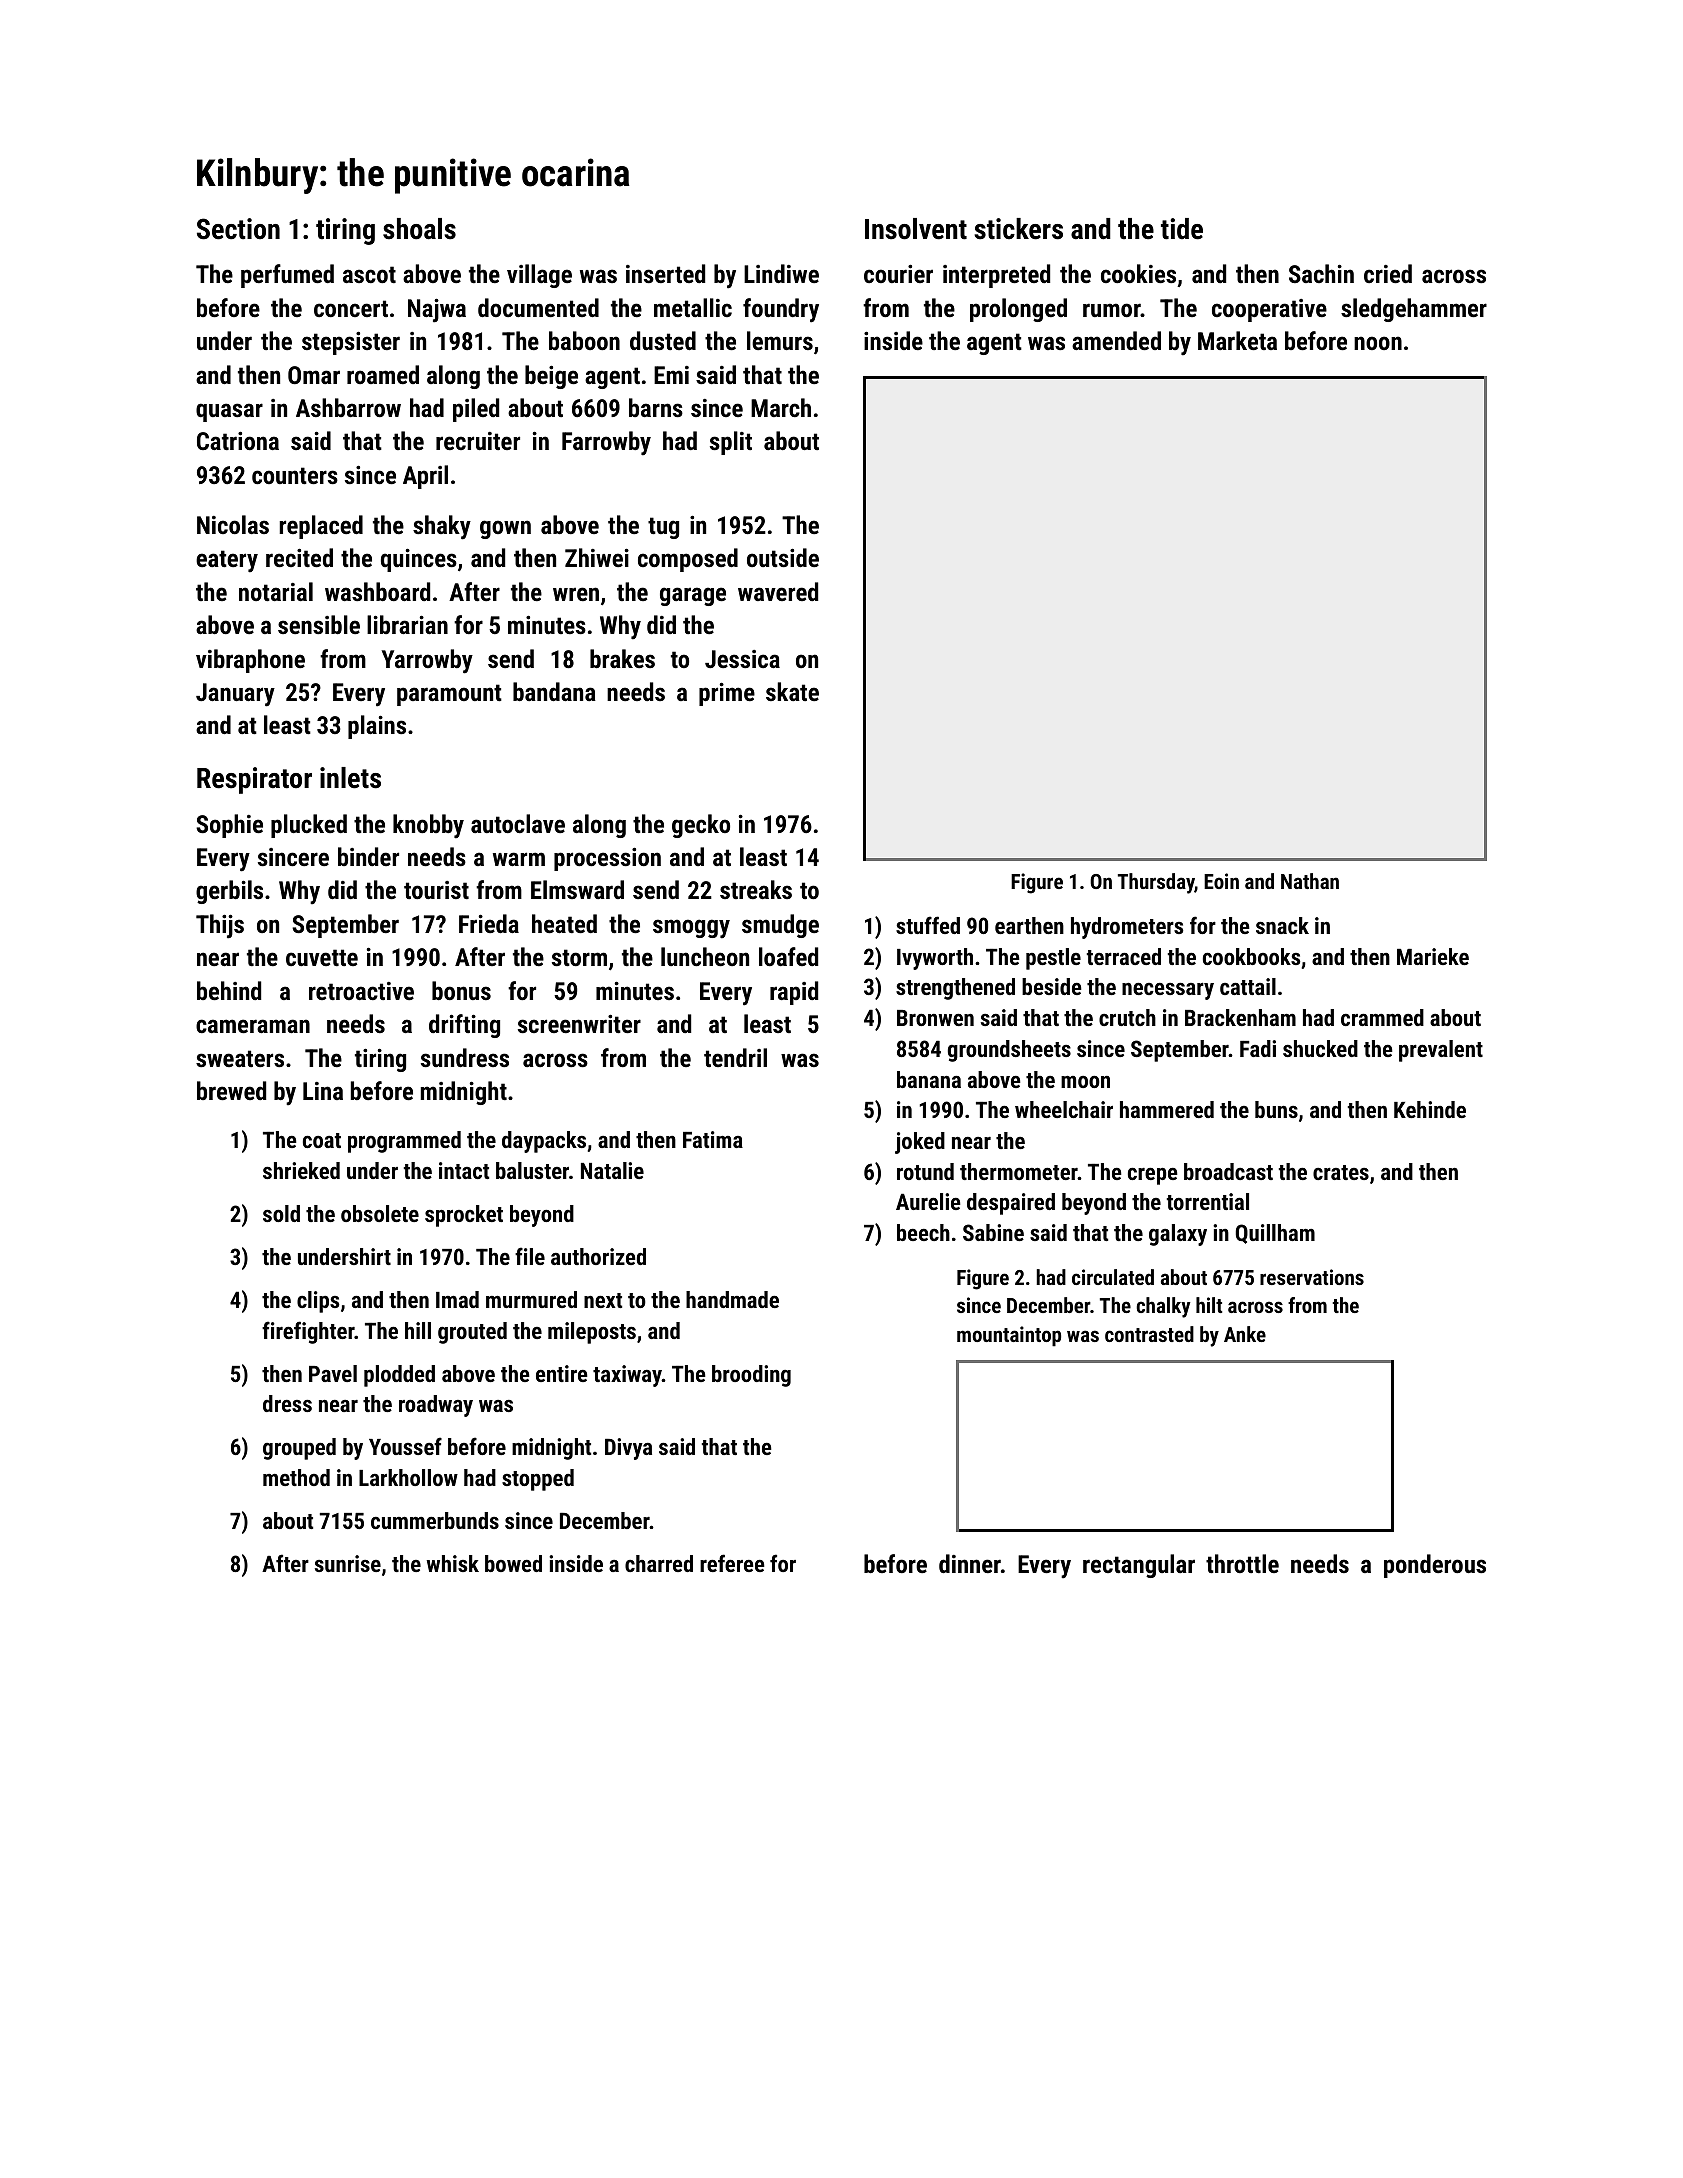 Image resolution: width=1683 pixels, height=2178 pixels. Describe the element at coordinates (296, 1477) in the screenshot. I see `method` at that location.
